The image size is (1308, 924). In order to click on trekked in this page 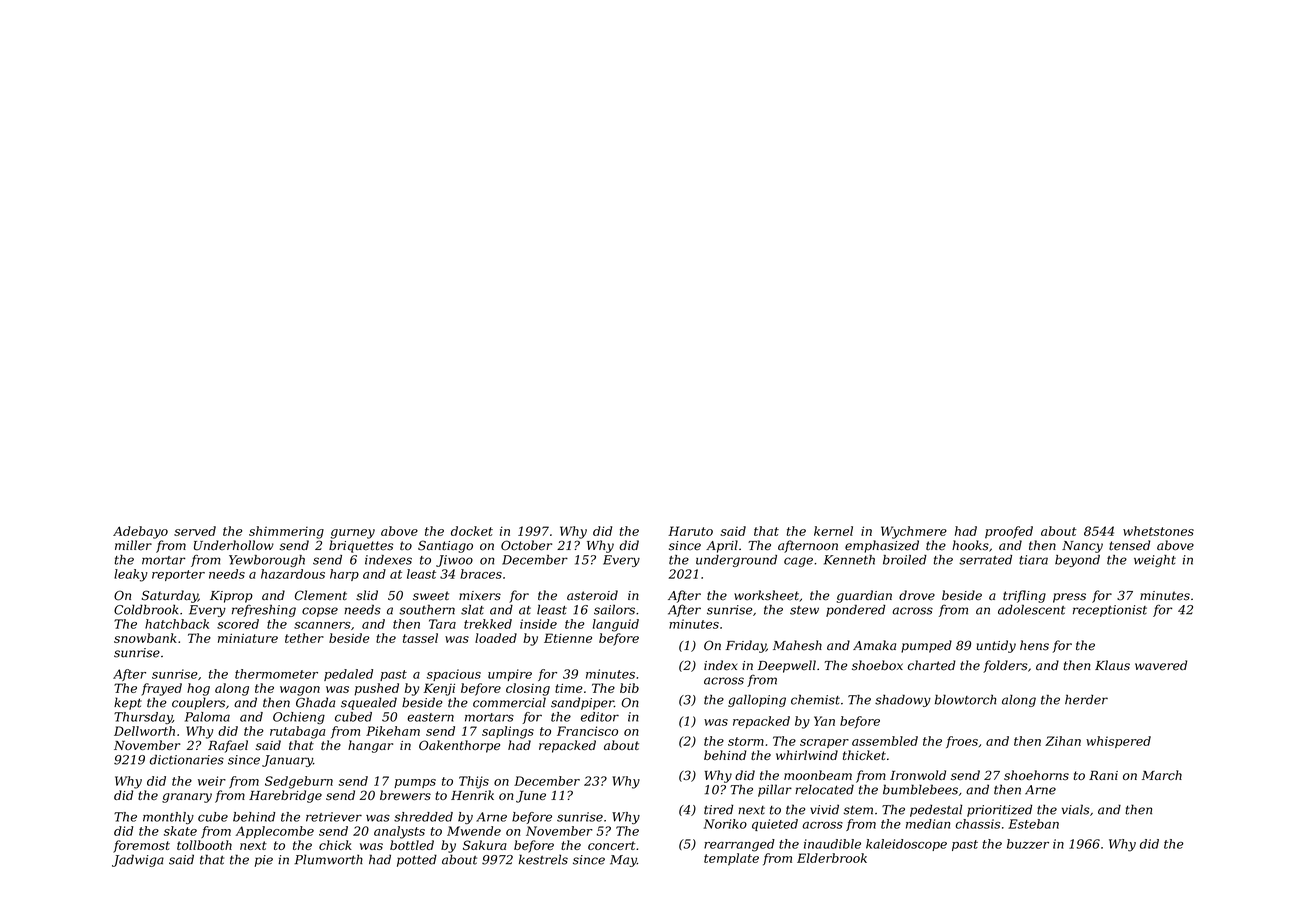, I will do `click(488, 624)`.
